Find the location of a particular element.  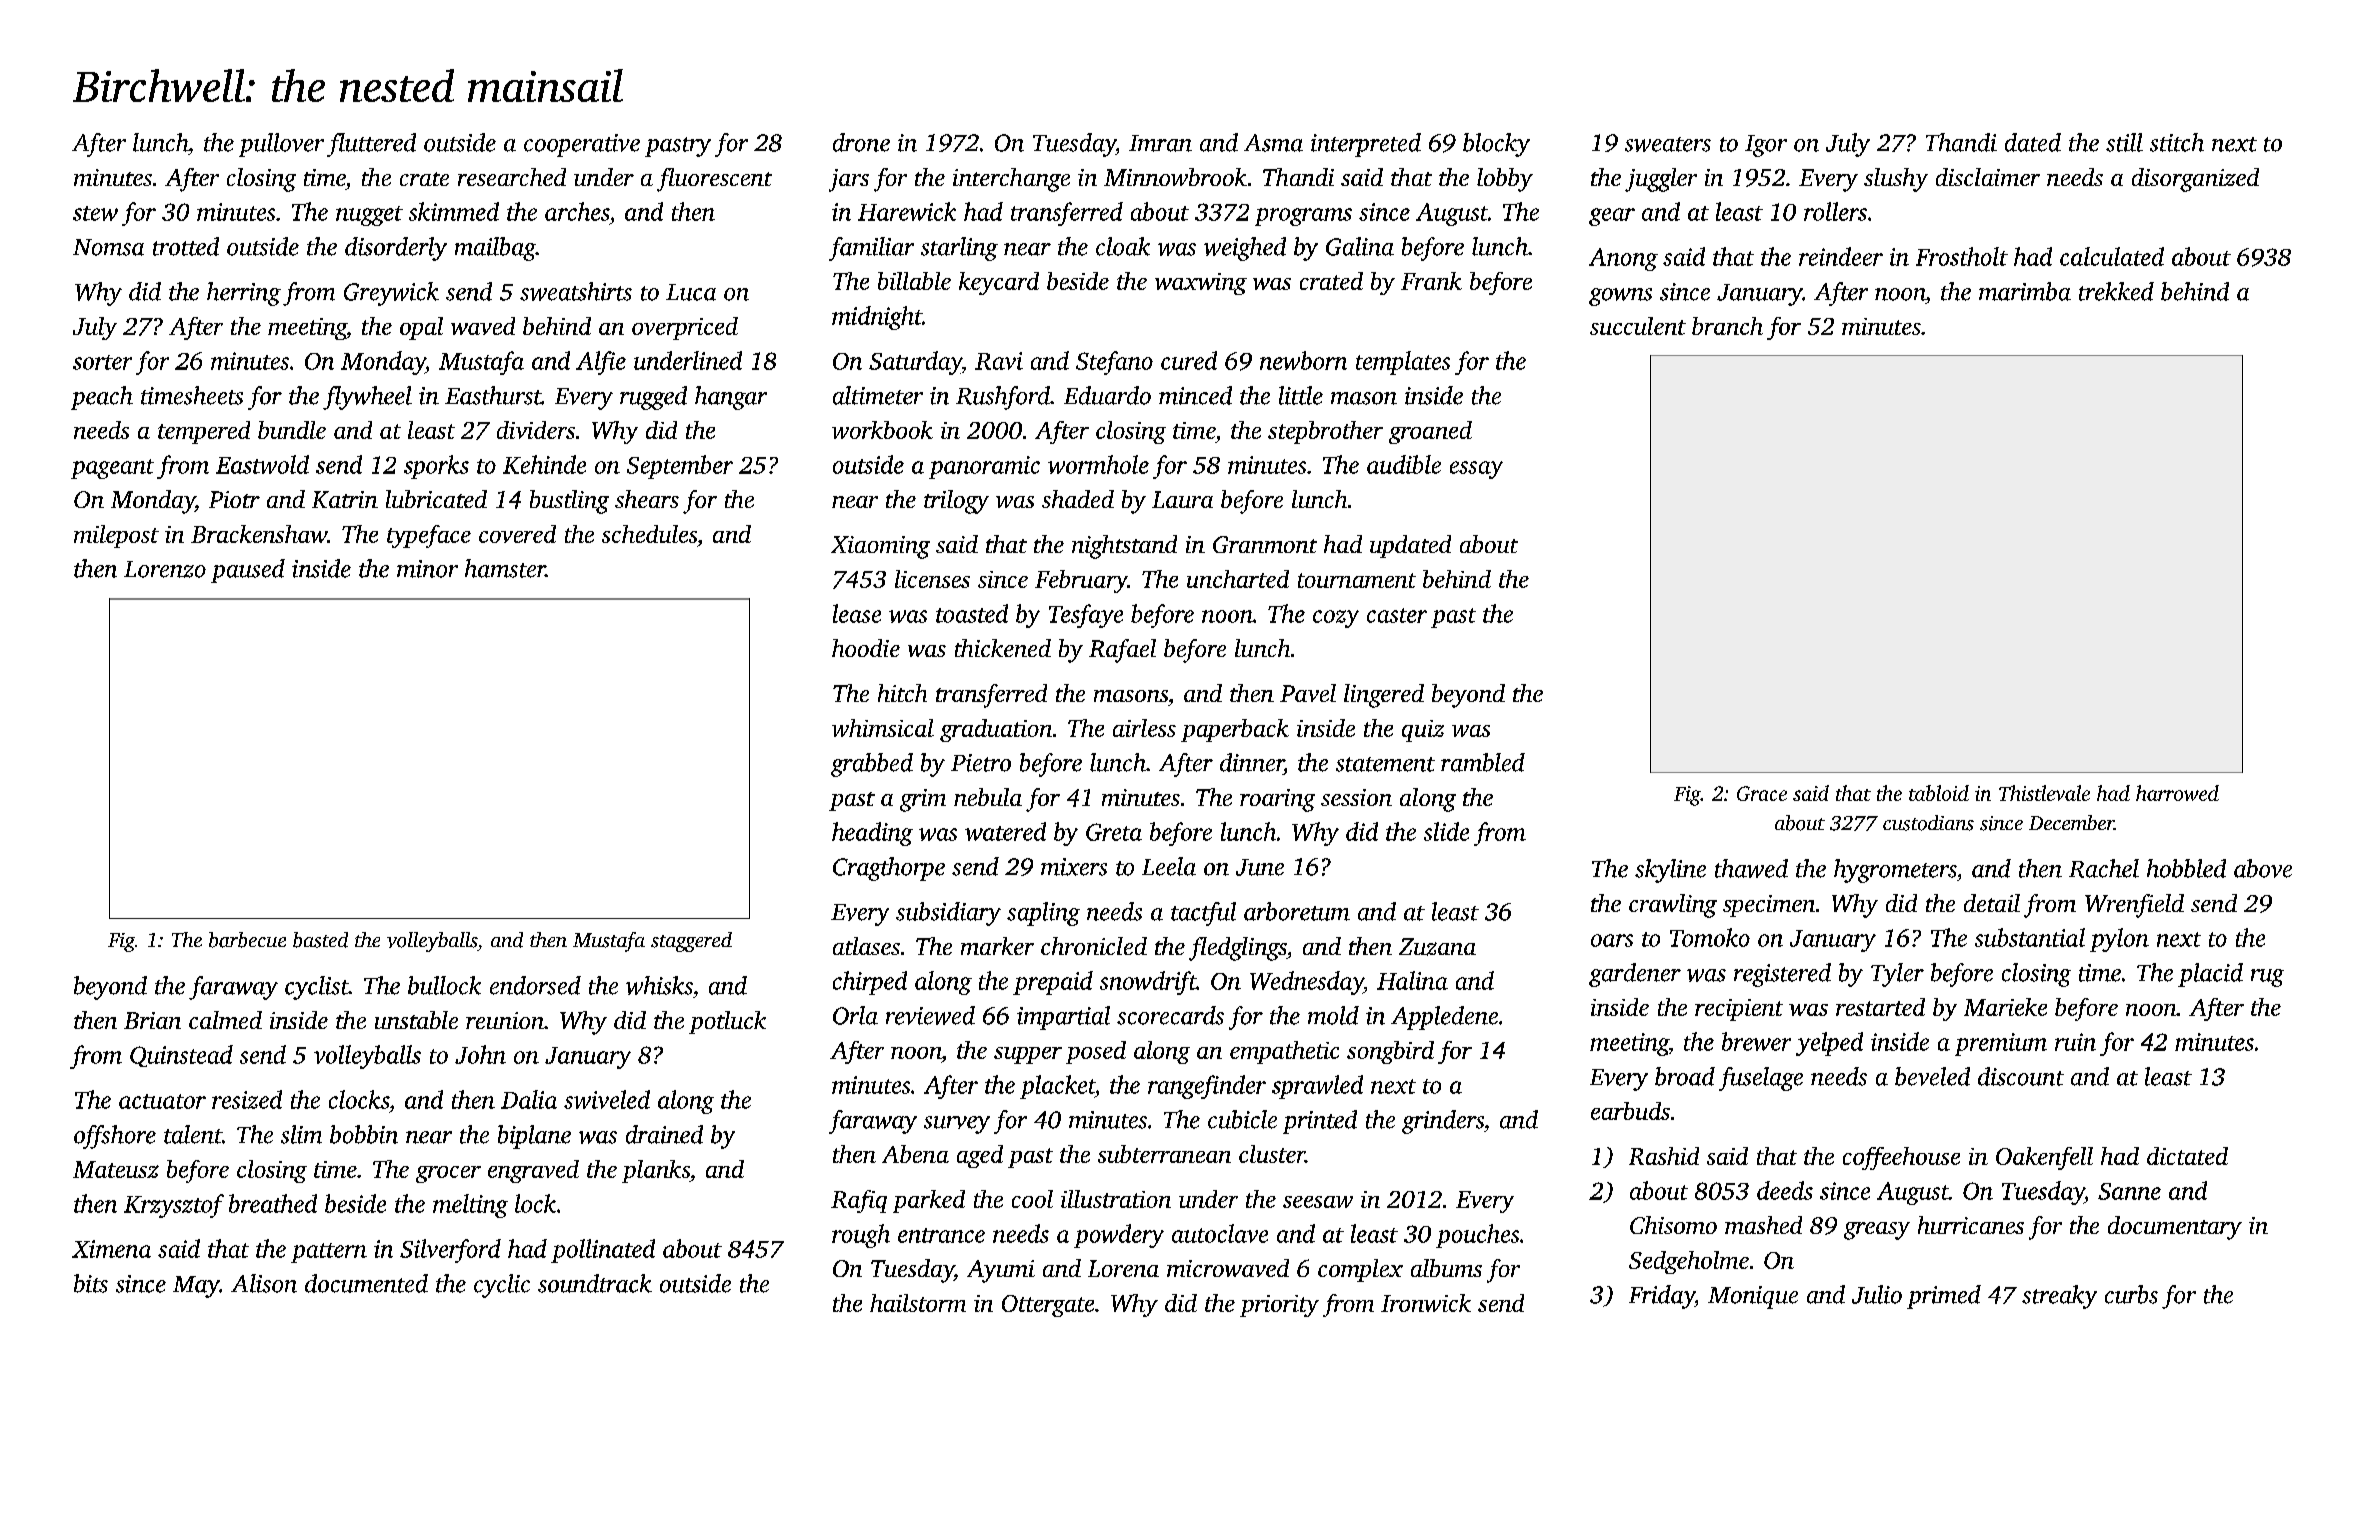

sporks is located at coordinates (436, 467).
